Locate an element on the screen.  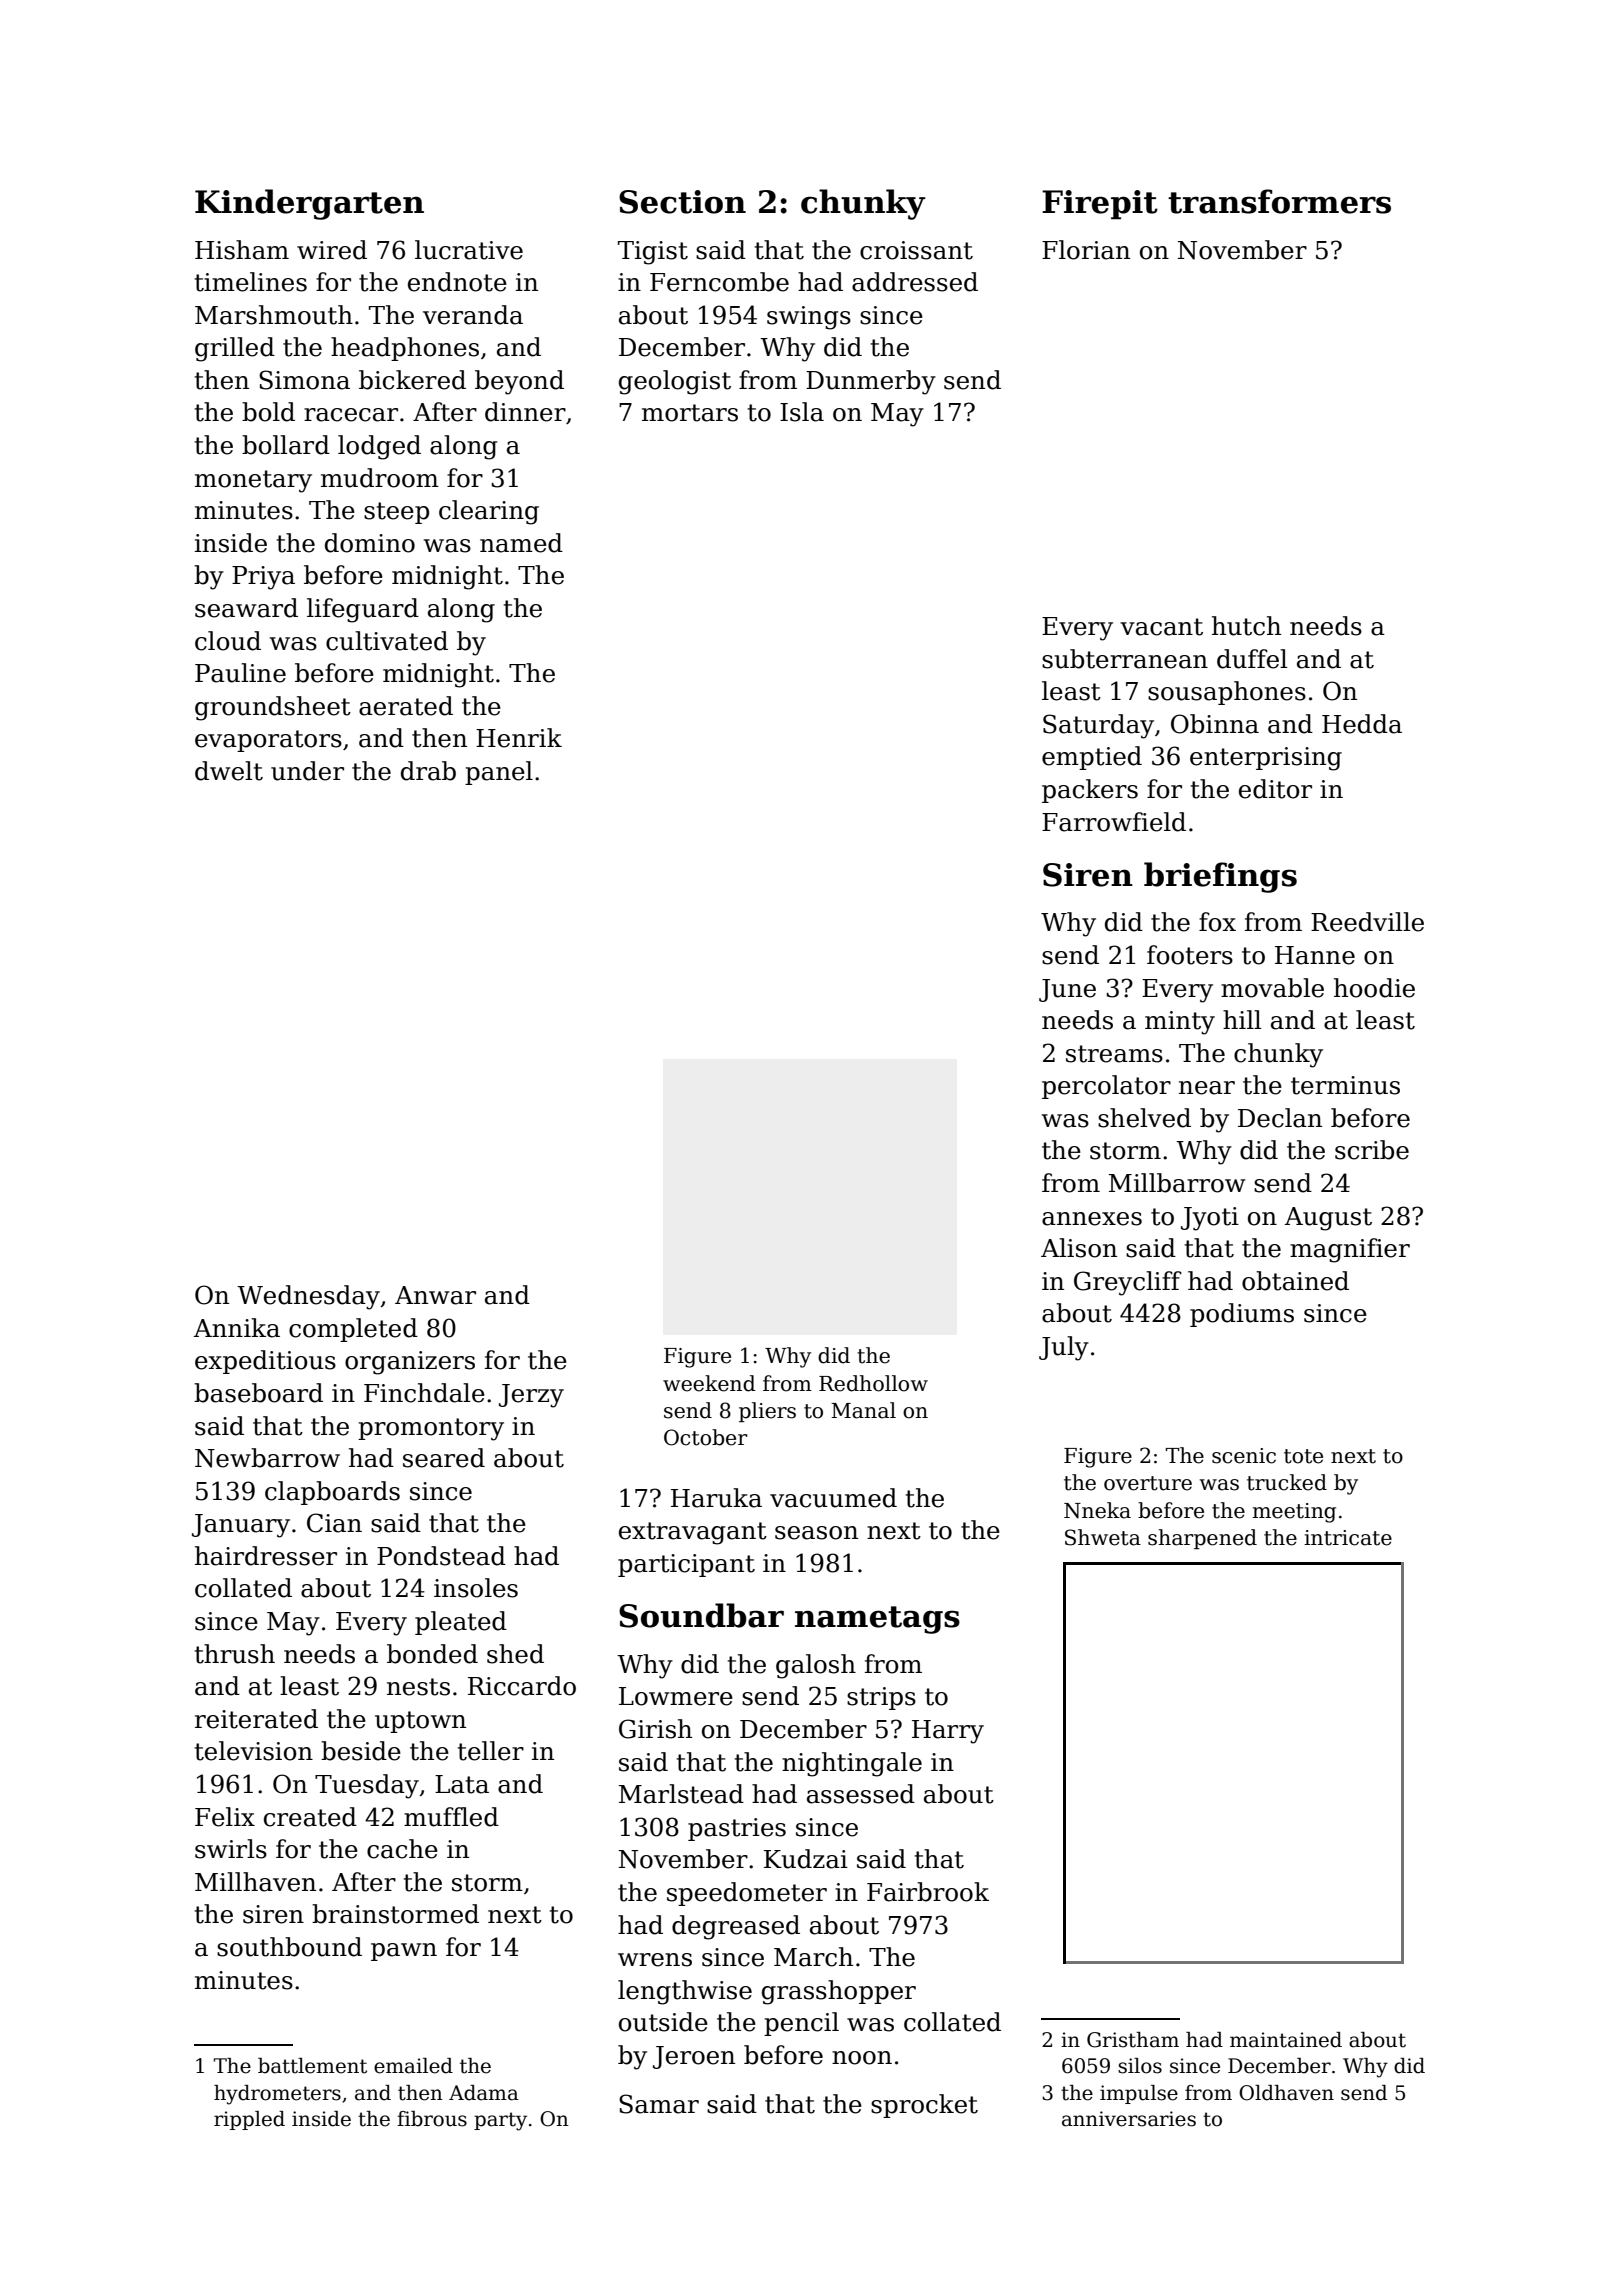
Section is located at coordinates (682, 202).
